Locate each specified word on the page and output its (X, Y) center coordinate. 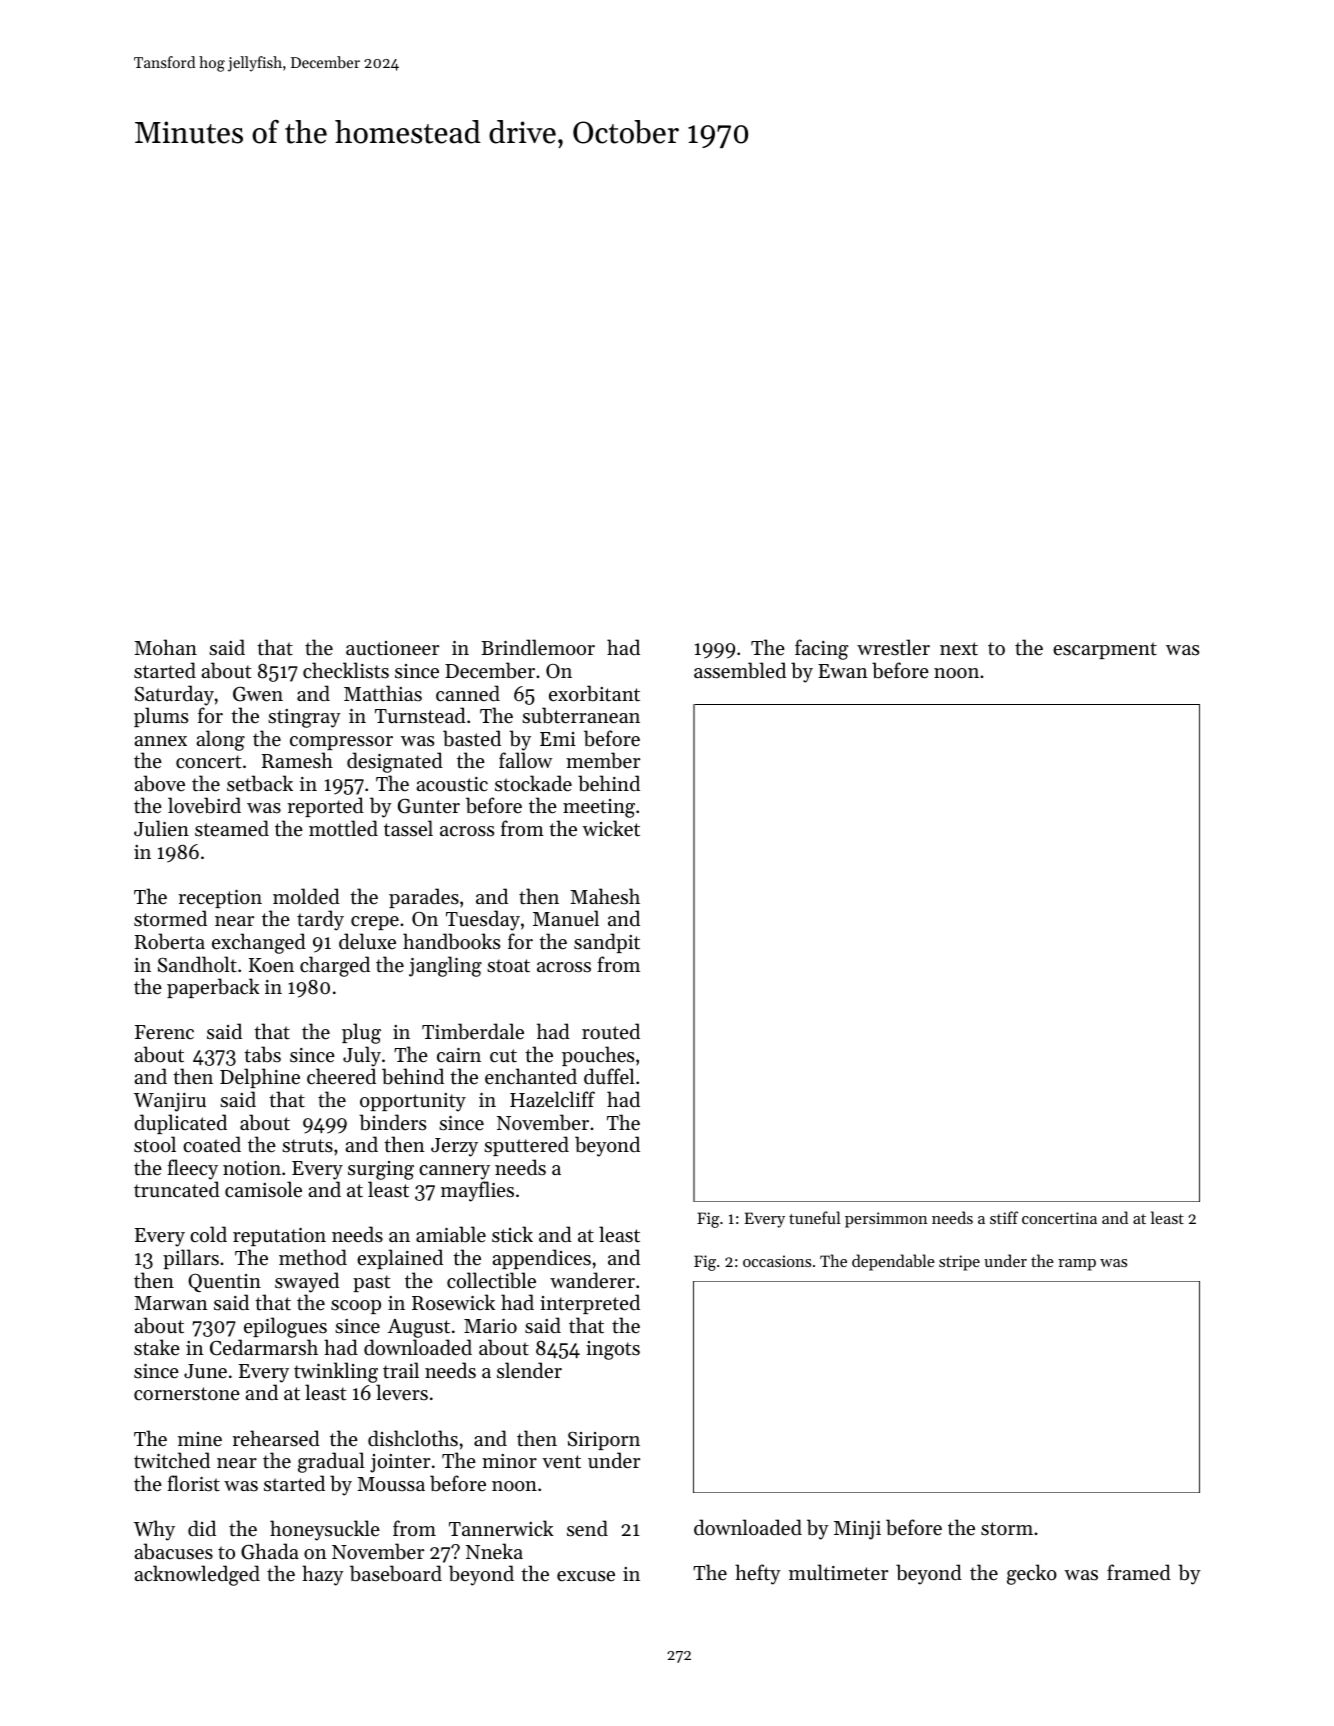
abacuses (173, 1551)
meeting (599, 808)
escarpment (1105, 650)
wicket (611, 828)
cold (208, 1234)
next (959, 649)
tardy (320, 920)
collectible (491, 1280)
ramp (1077, 1265)
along (220, 740)
